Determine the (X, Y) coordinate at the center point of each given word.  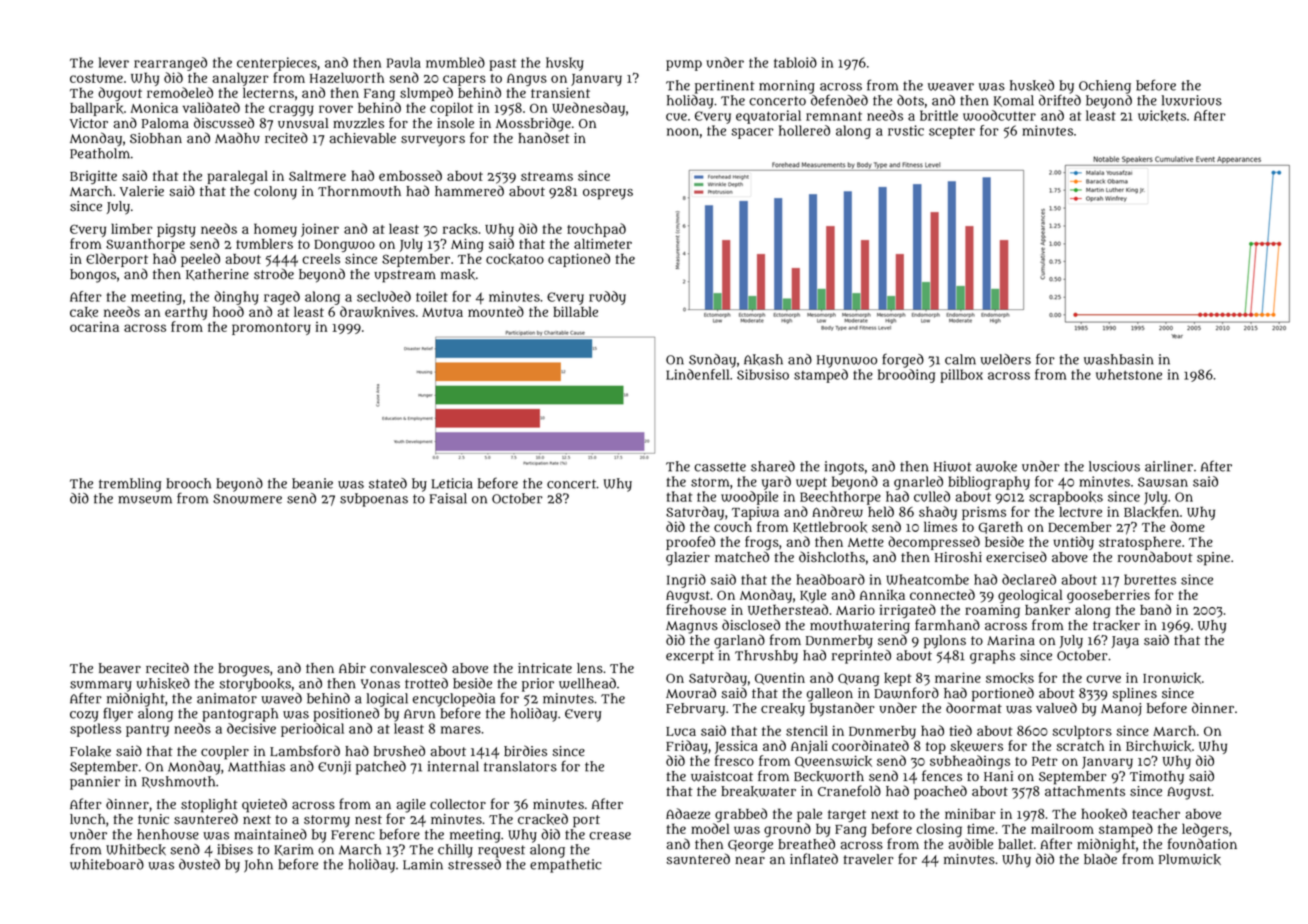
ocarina (94, 327)
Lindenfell (697, 374)
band (1155, 609)
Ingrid (686, 581)
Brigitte (93, 177)
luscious (1114, 466)
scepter (952, 132)
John (258, 866)
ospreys (608, 194)
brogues (244, 670)
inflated (814, 858)
